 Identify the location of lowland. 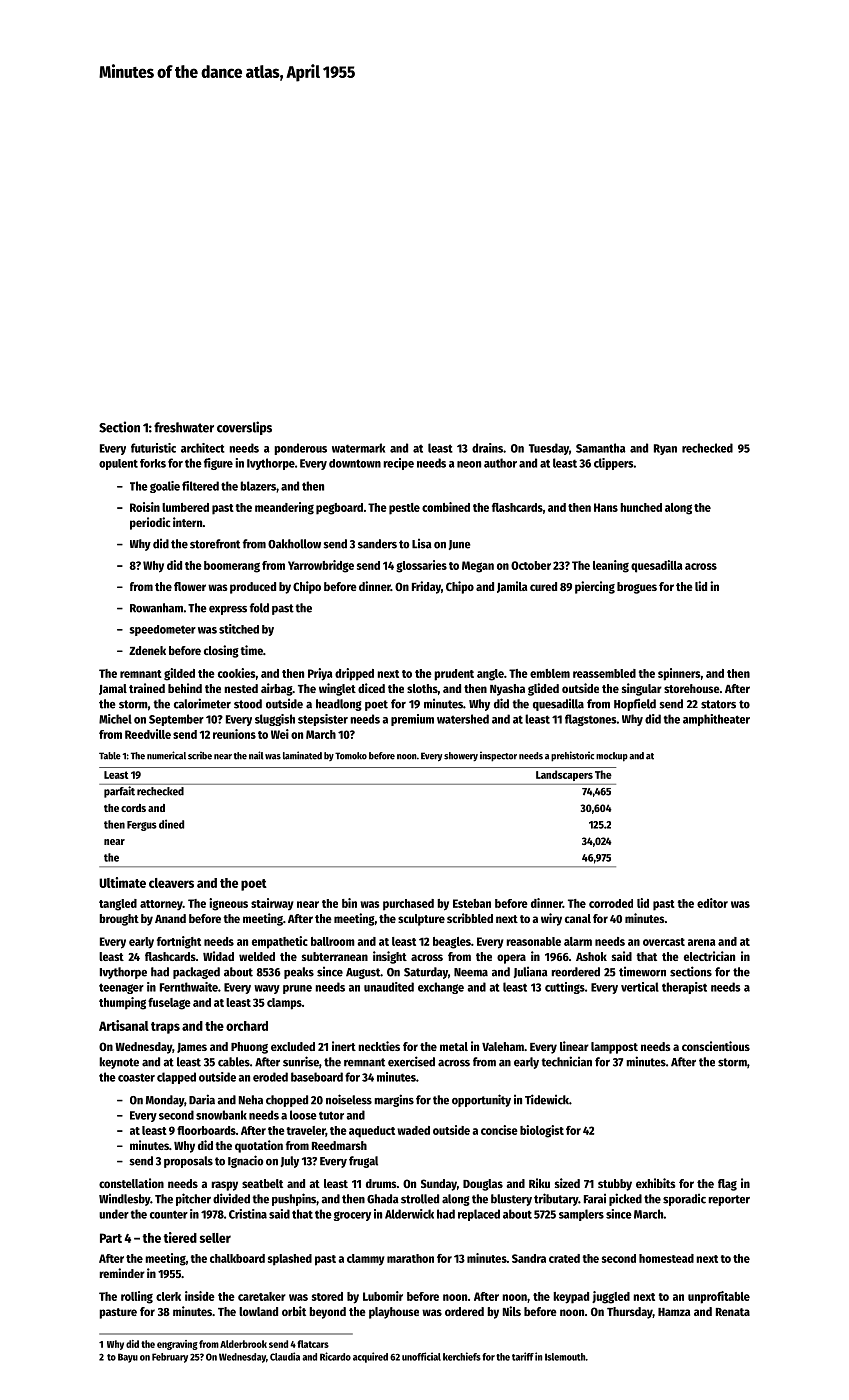
(258, 1311).
